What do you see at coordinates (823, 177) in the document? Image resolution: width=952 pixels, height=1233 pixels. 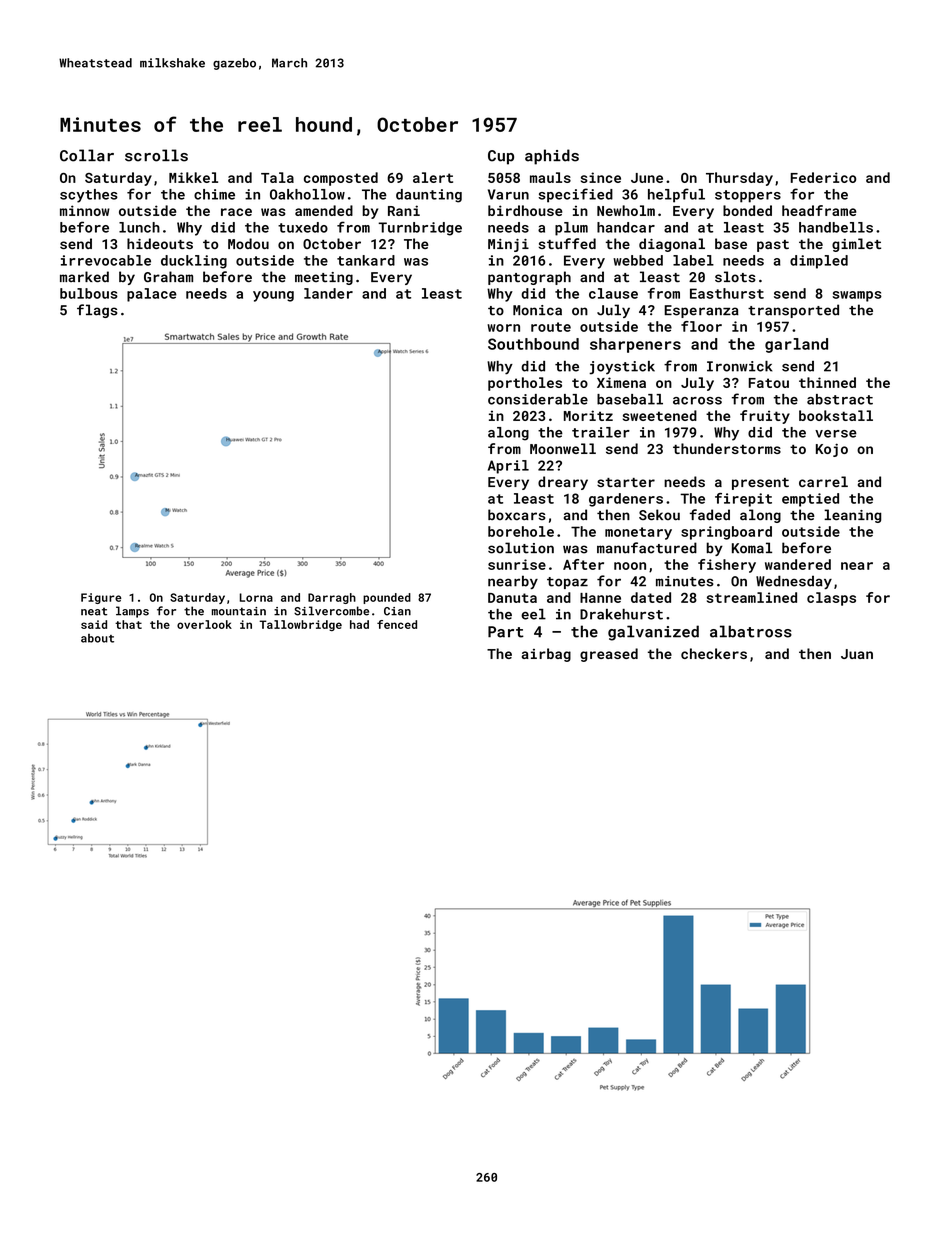 I see `Federico` at bounding box center [823, 177].
